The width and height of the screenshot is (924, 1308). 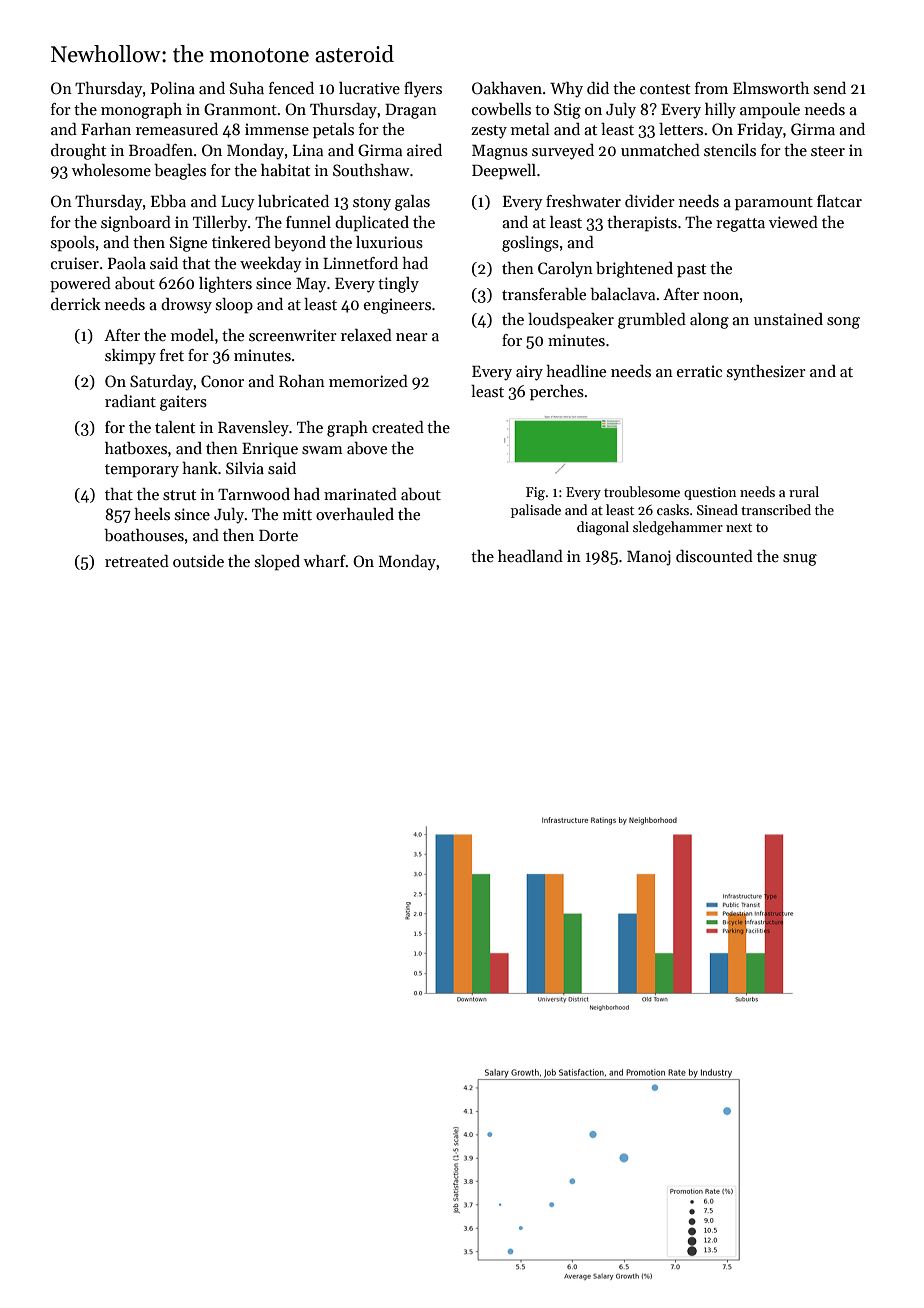 What do you see at coordinates (642, 224) in the screenshot?
I see `therapists` at bounding box center [642, 224].
